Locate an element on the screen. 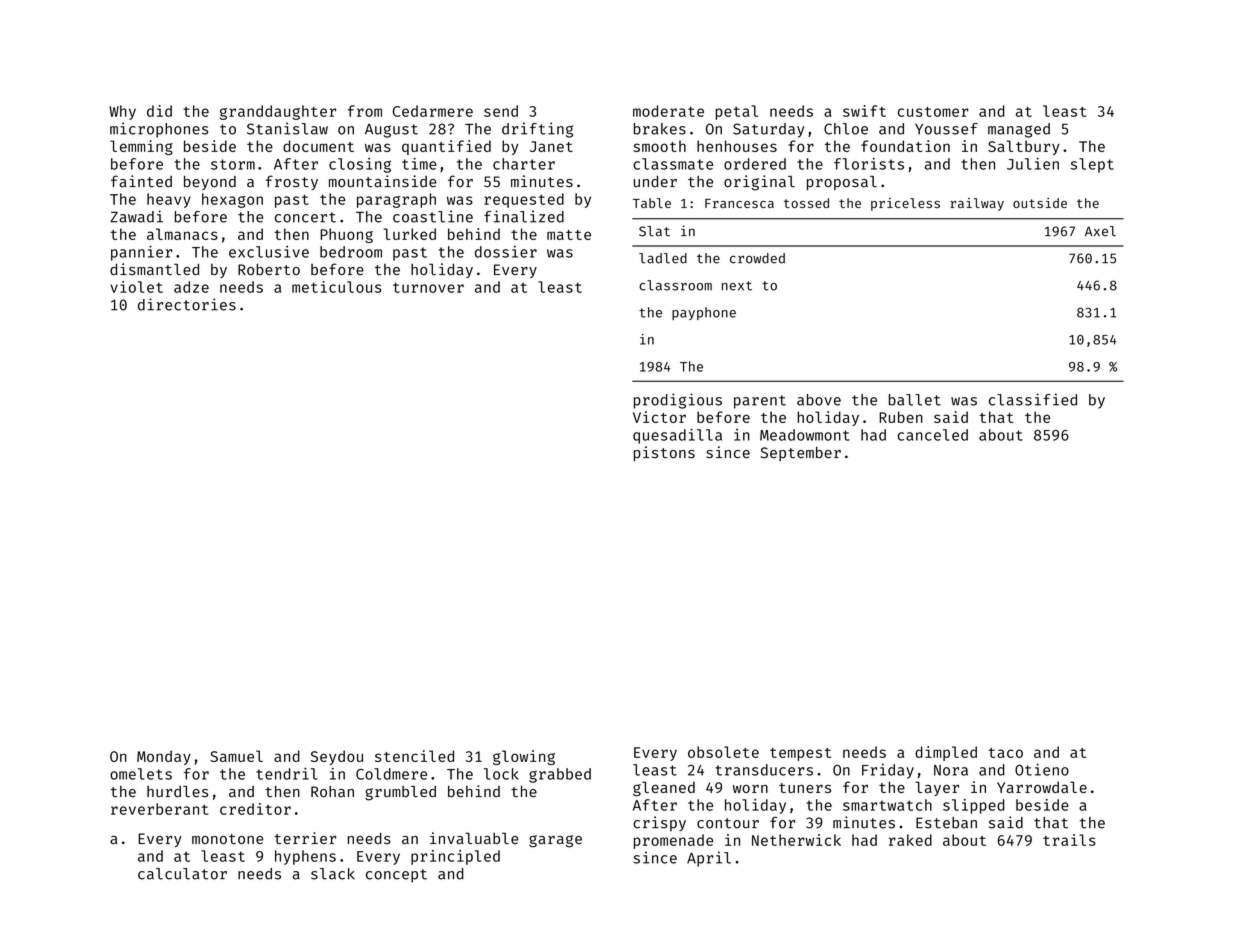 This screenshot has height=952, width=1233. florists is located at coordinates (869, 164).
